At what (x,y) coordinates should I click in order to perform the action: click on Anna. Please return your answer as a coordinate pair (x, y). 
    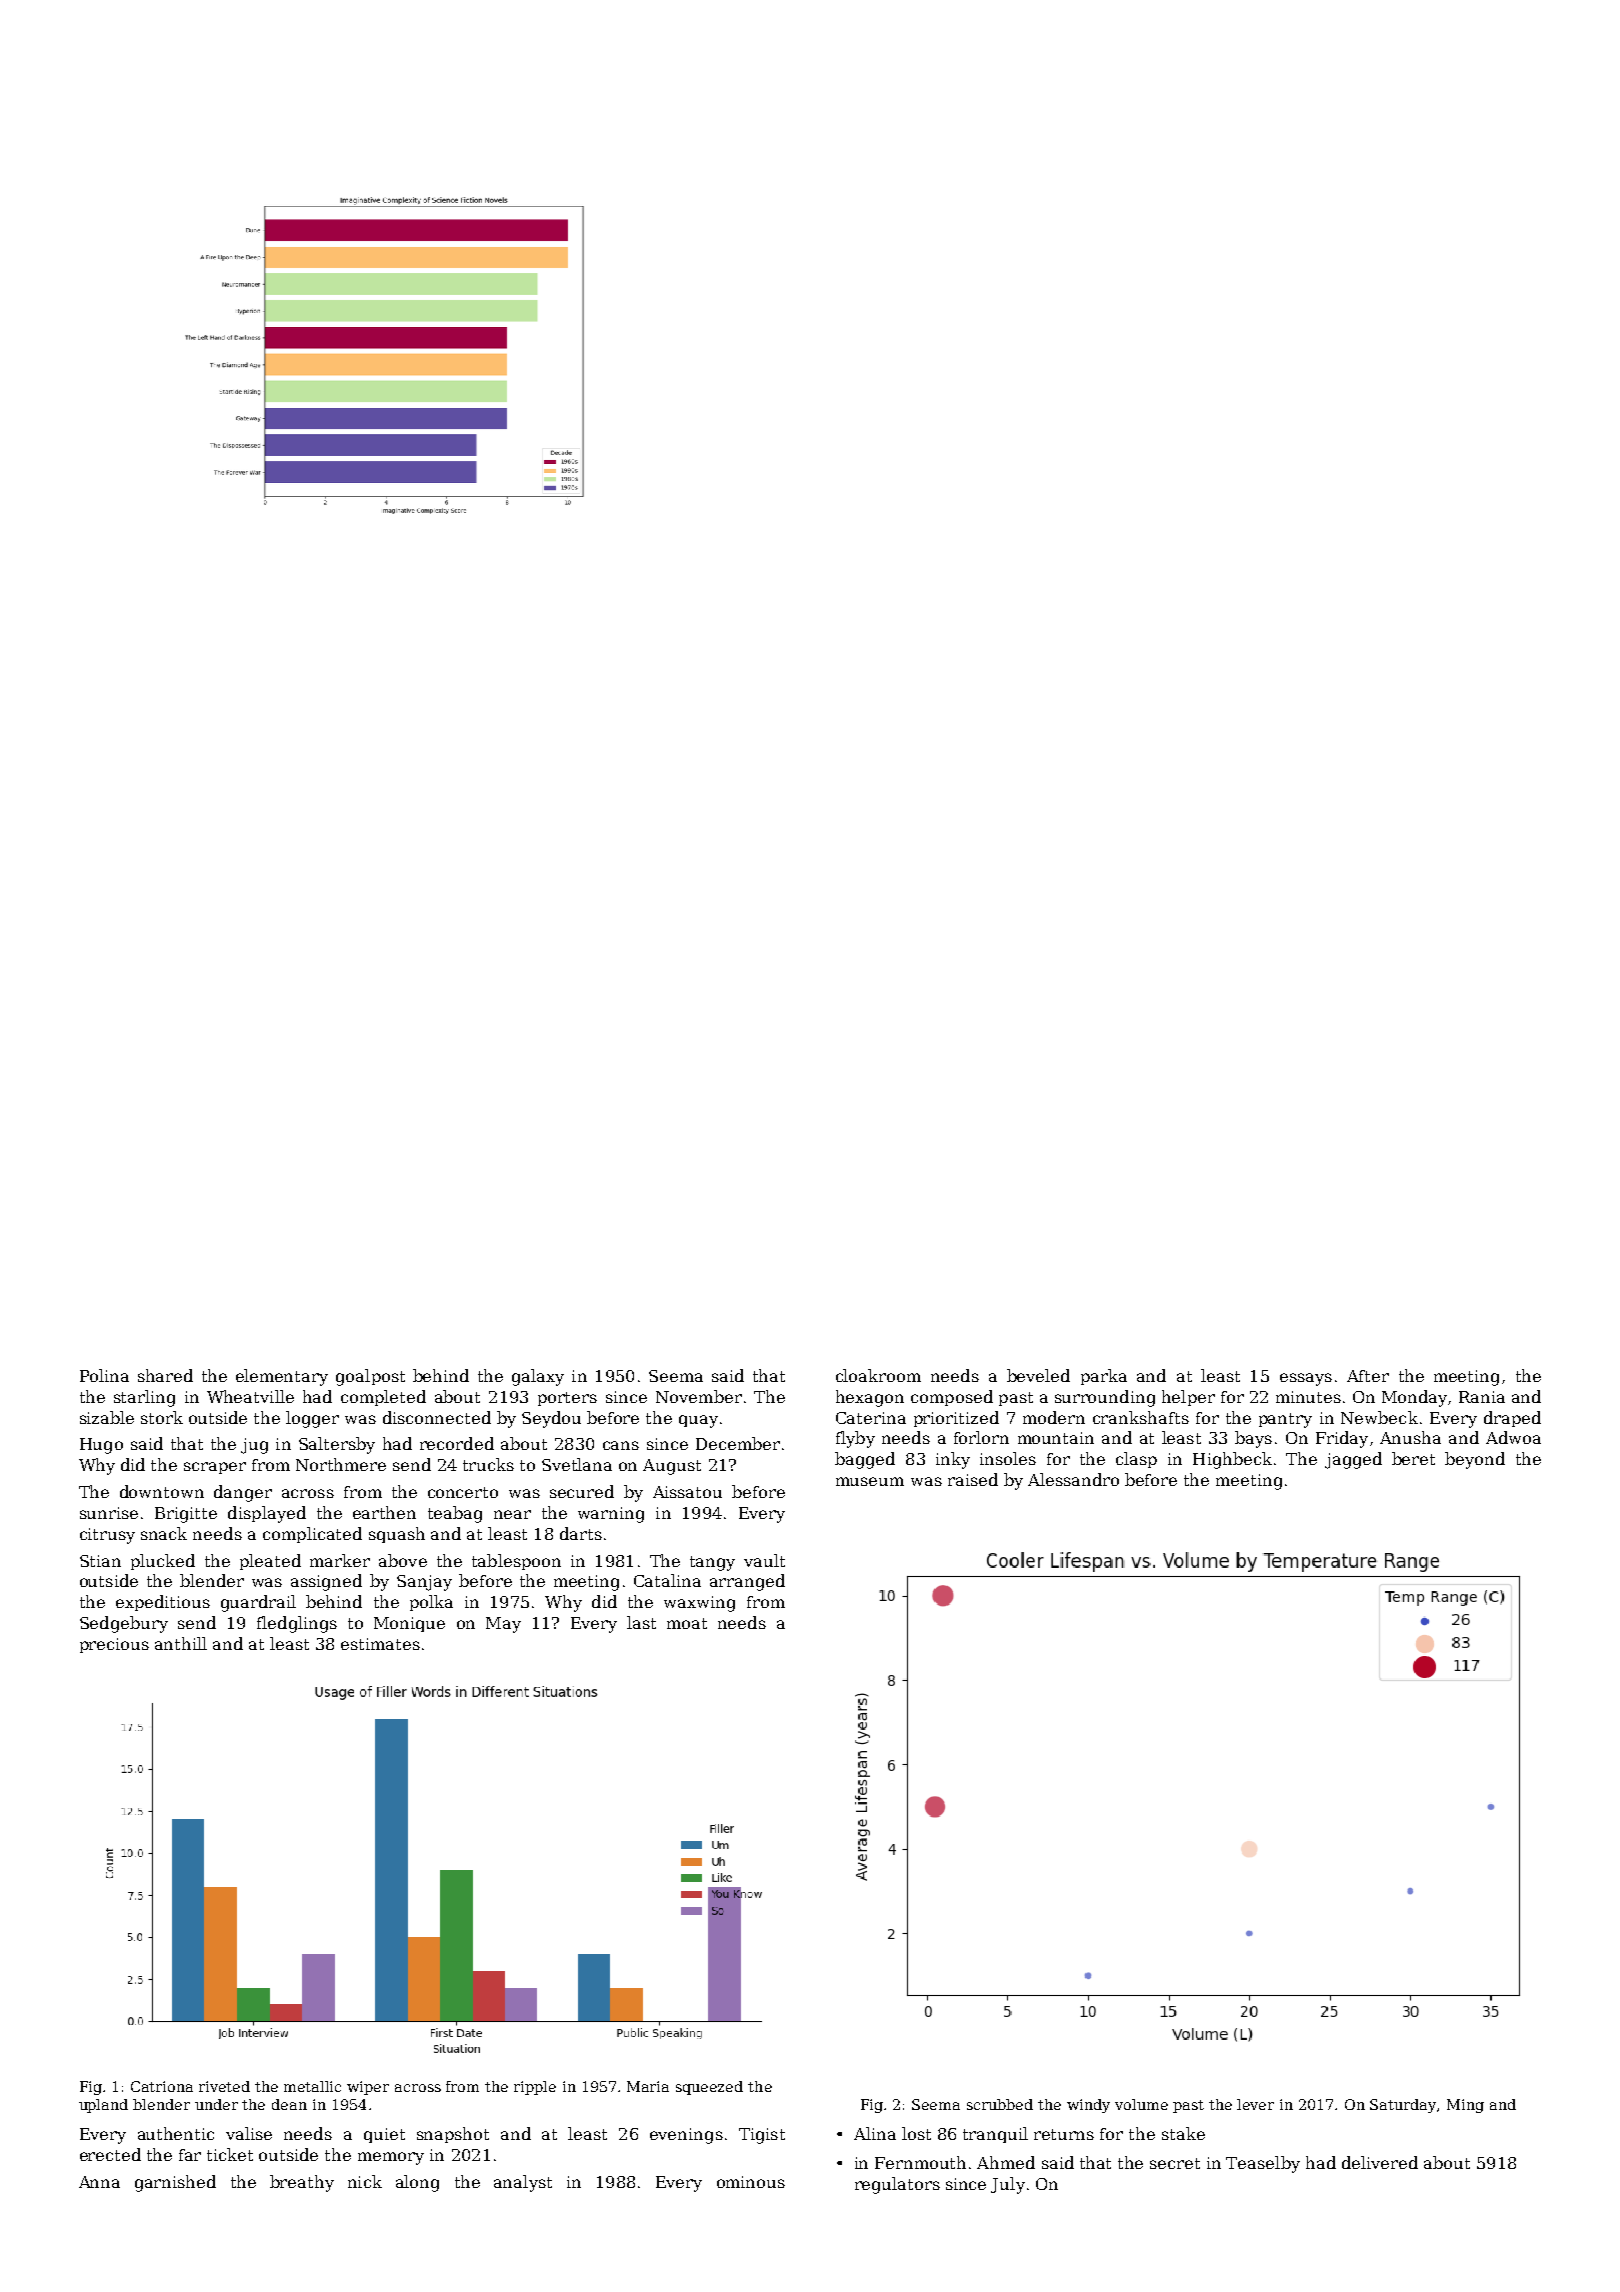
    Looking at the image, I should click on (99, 2182).
